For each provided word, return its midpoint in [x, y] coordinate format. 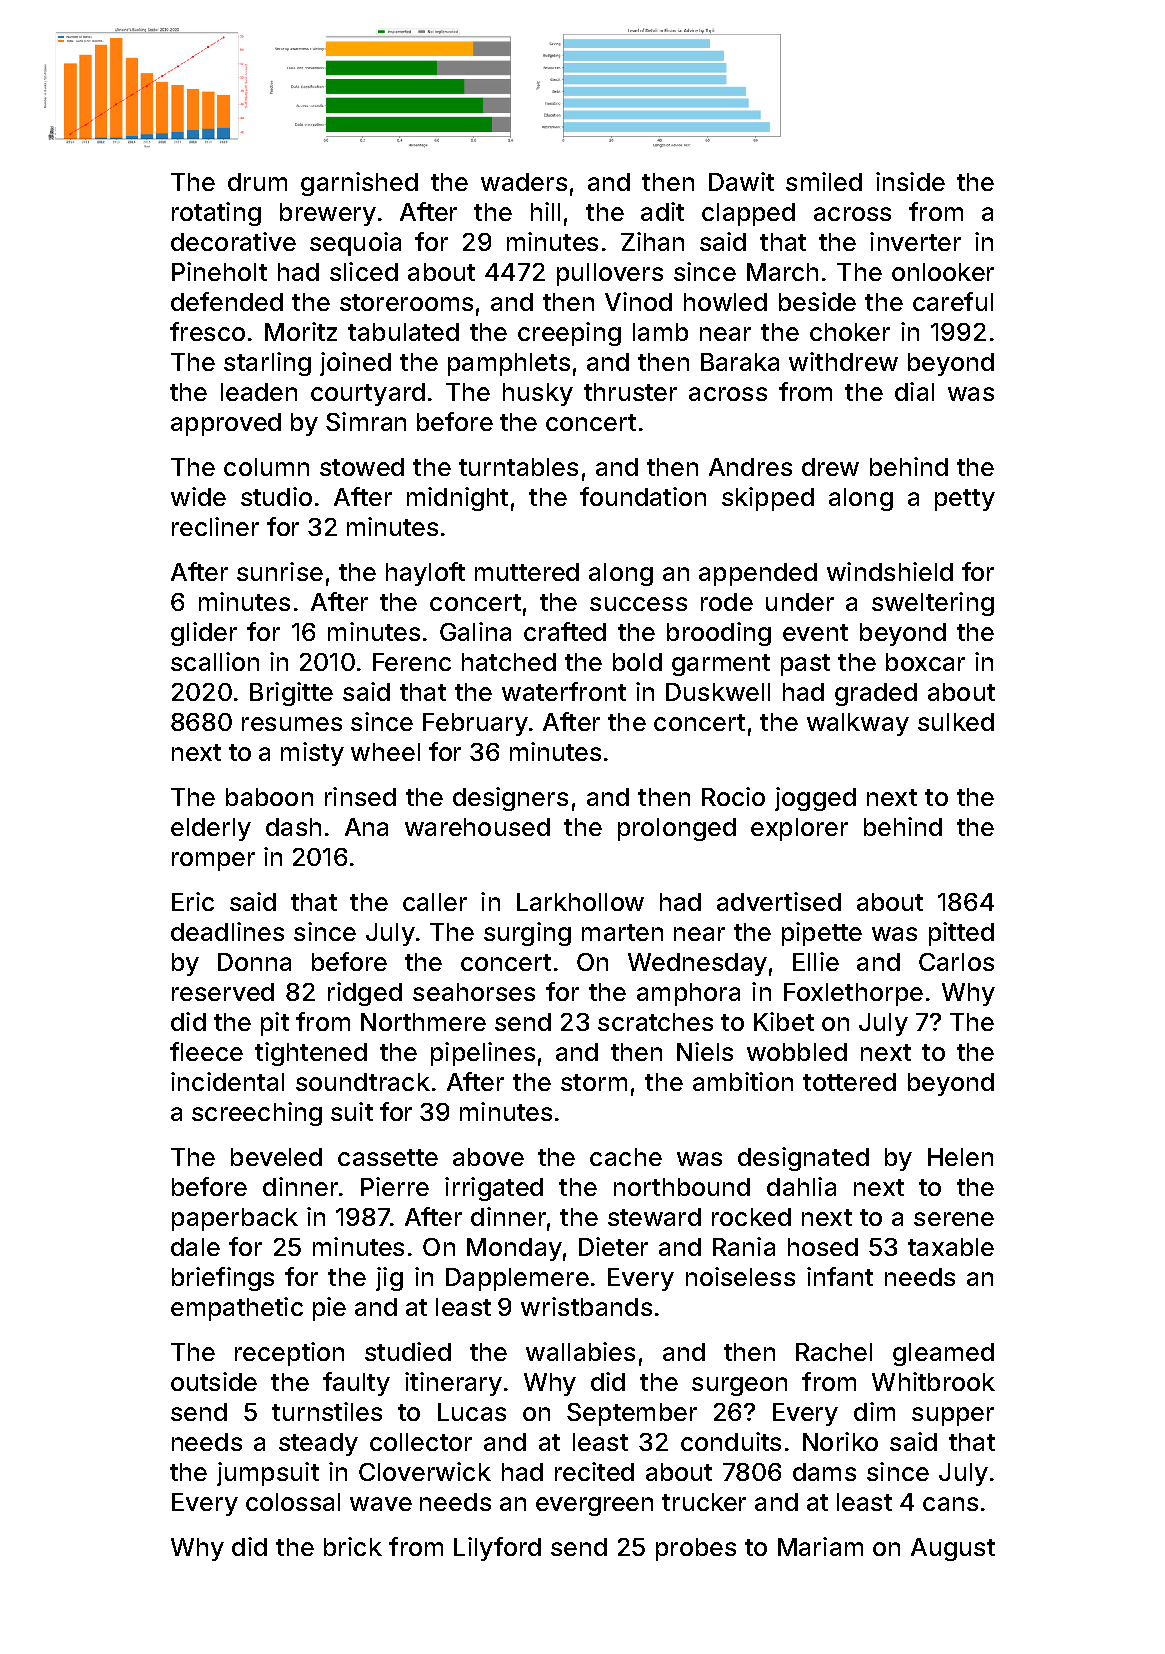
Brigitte [291, 694]
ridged [365, 994]
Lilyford [497, 1549]
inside [910, 181]
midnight [457, 499]
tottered [849, 1082]
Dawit [741, 181]
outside [214, 1381]
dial [914, 391]
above [488, 1157]
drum [257, 182]
